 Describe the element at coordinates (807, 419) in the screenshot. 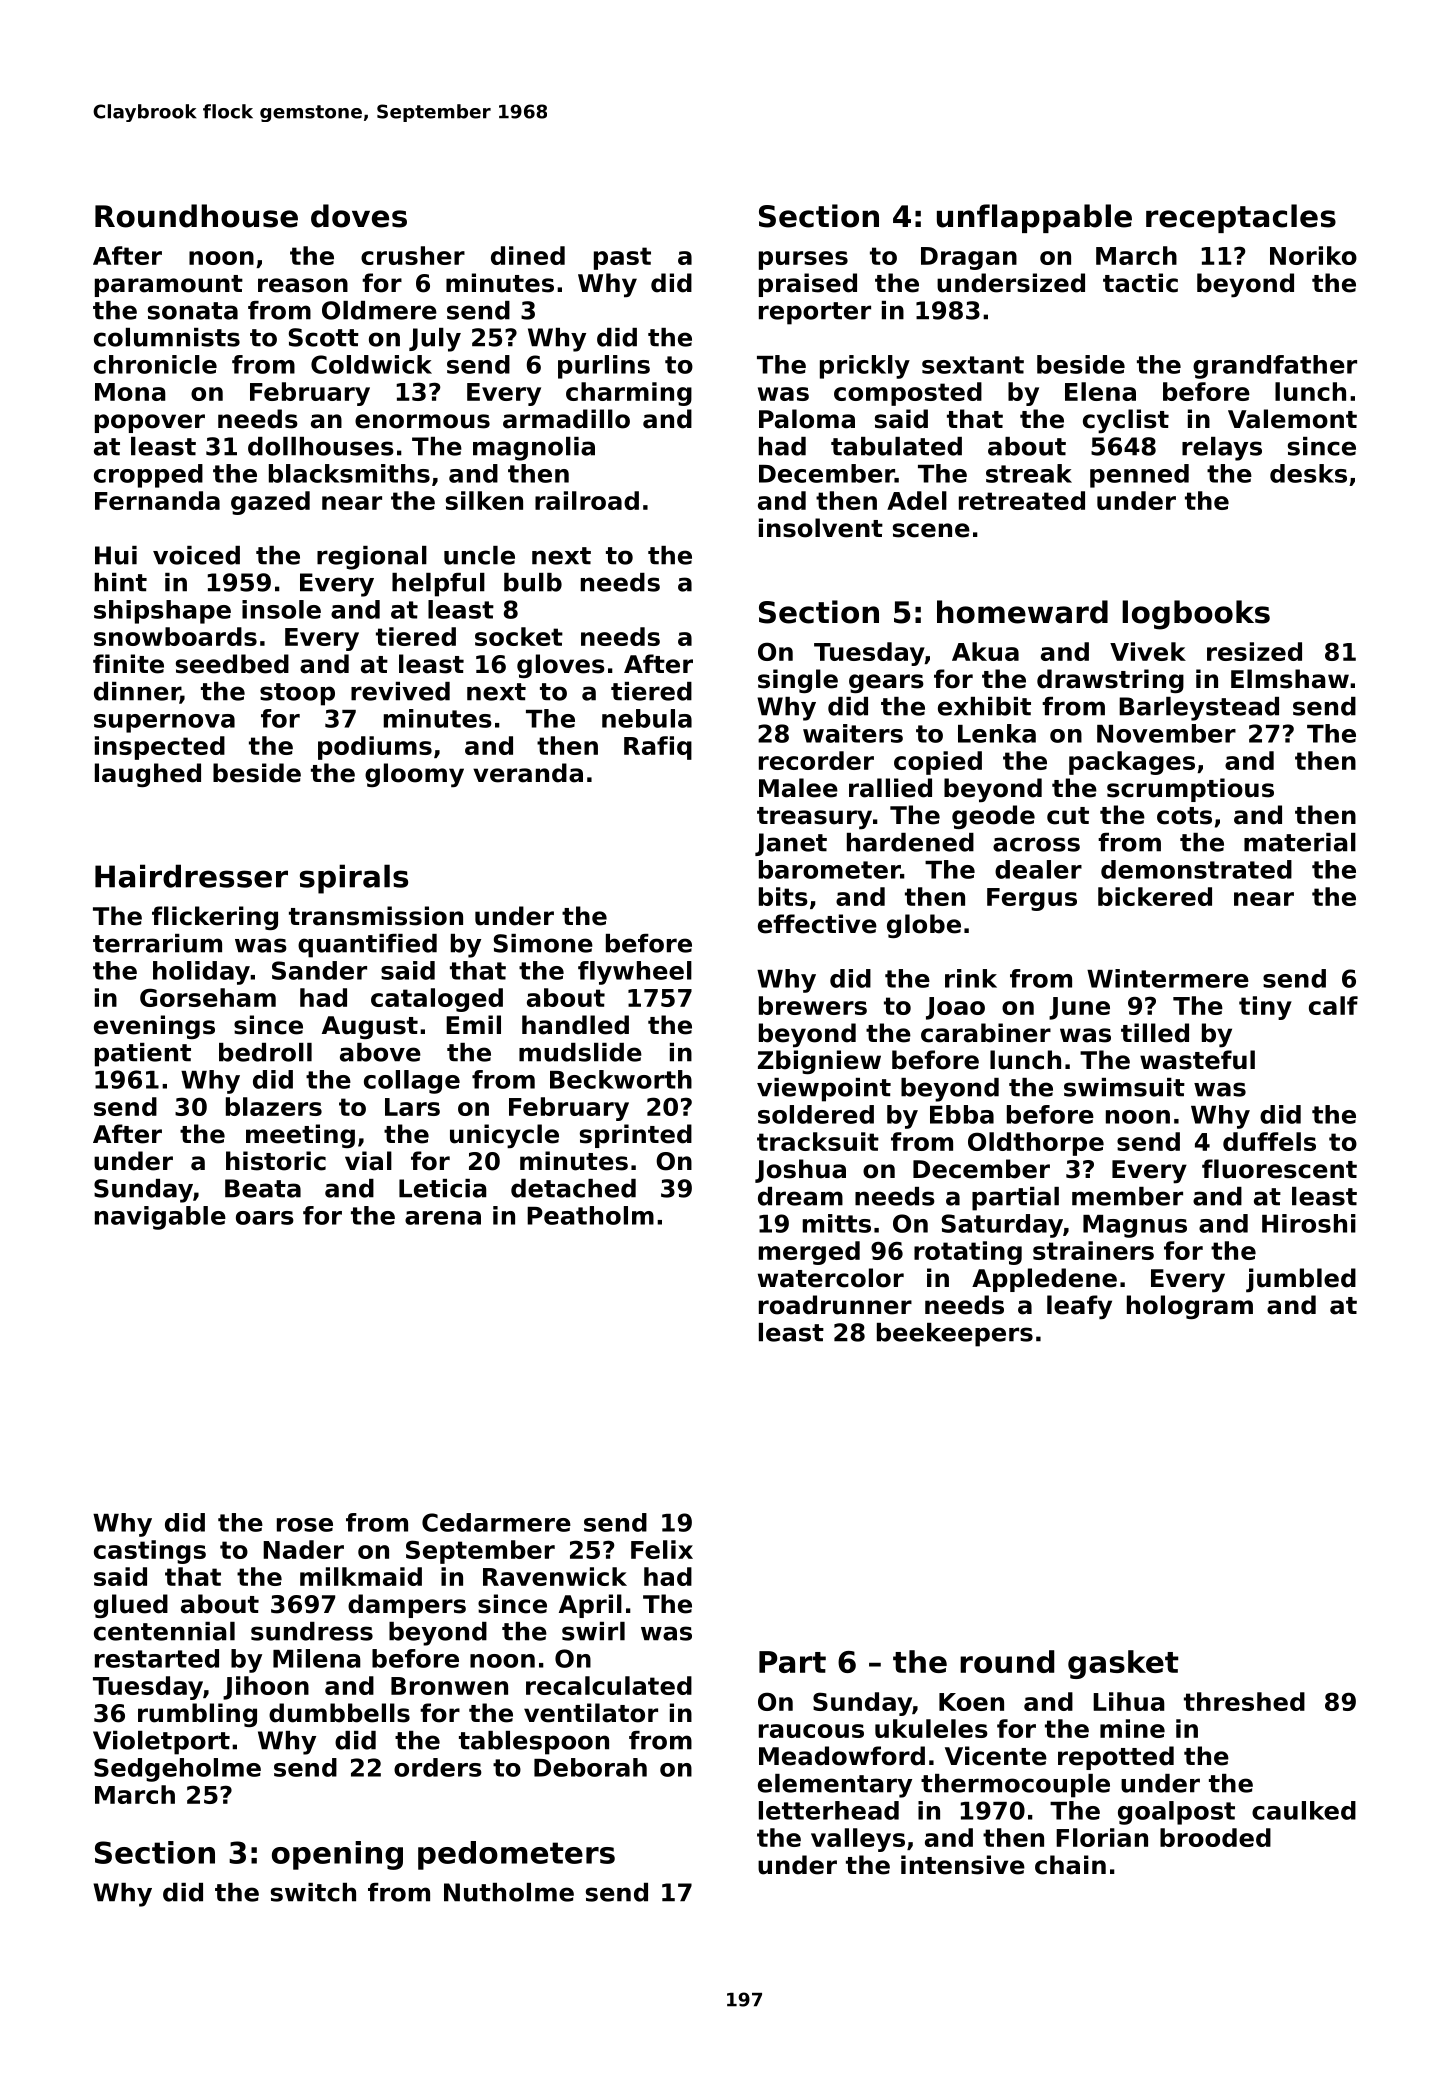

I see `Paloma` at that location.
